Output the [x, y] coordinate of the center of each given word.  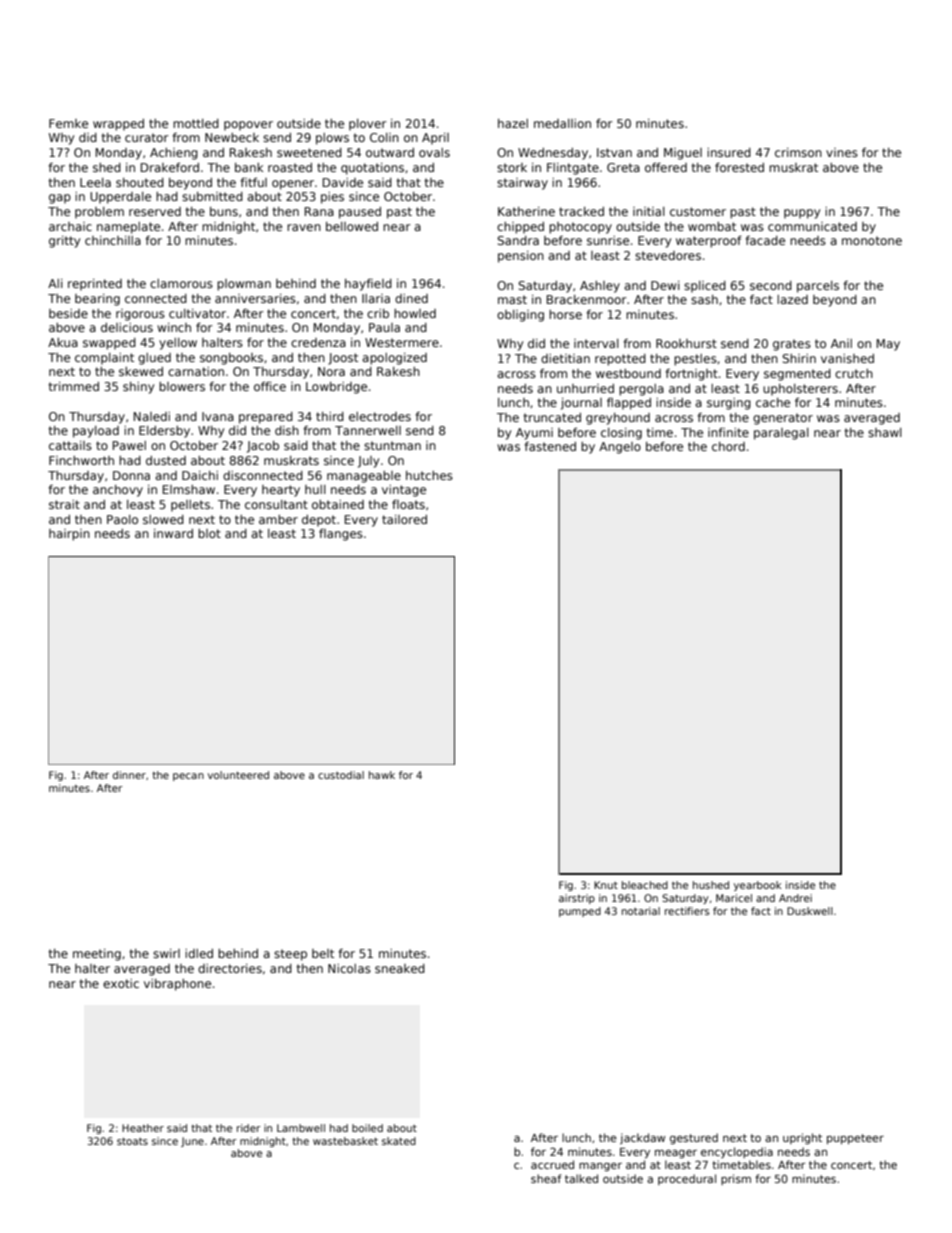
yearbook [758, 886]
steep [290, 955]
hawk [382, 775]
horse [565, 314]
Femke [68, 123]
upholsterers [800, 390]
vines [842, 152]
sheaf [546, 1178]
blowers [182, 386]
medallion [562, 123]
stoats [132, 1141]
